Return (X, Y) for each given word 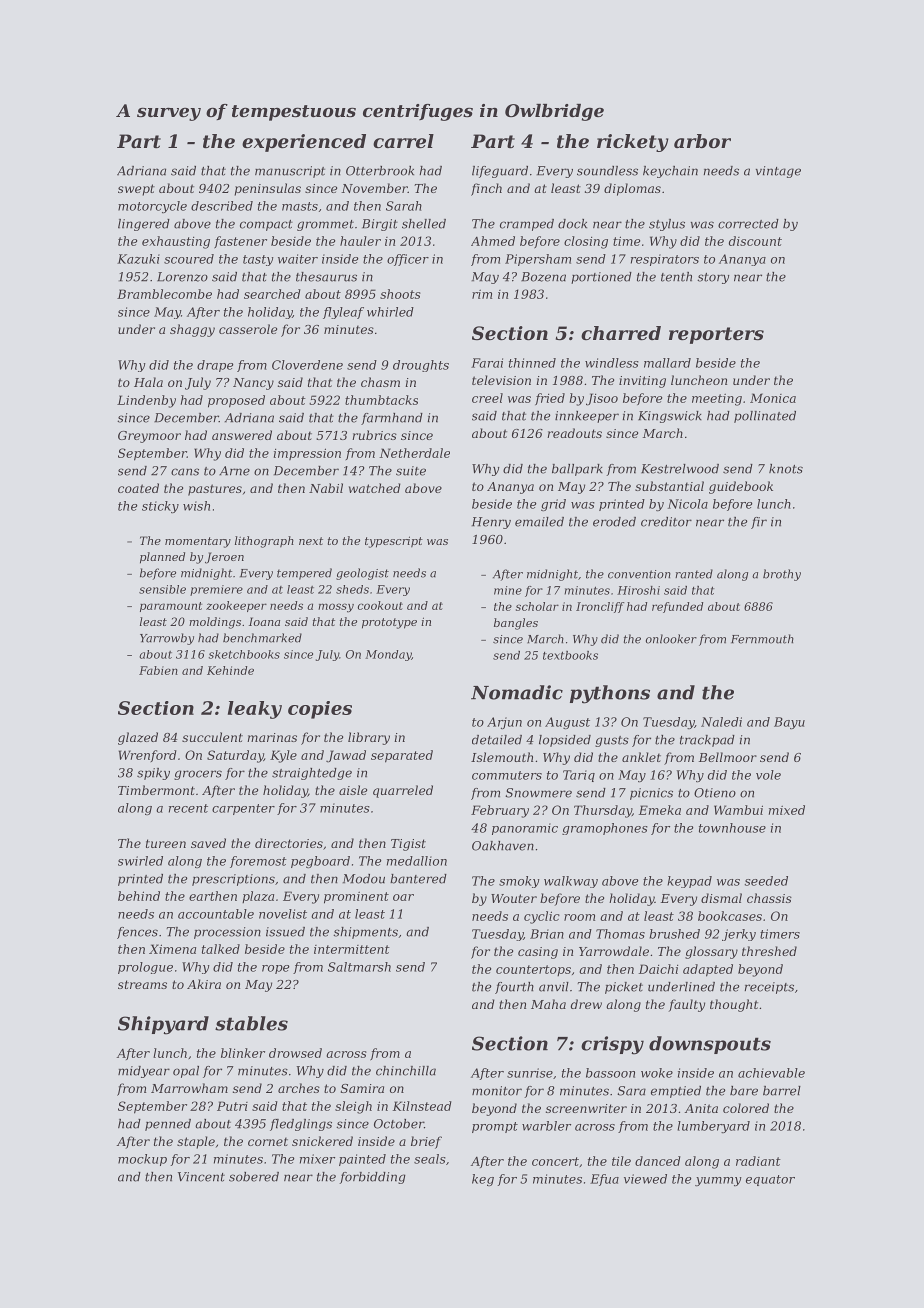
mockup (142, 1160)
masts (300, 206)
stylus (667, 225)
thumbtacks (381, 400)
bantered (418, 879)
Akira (204, 984)
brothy (782, 575)
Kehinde (230, 670)
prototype (389, 623)
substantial (669, 486)
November (374, 188)
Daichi (658, 969)
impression (307, 454)
